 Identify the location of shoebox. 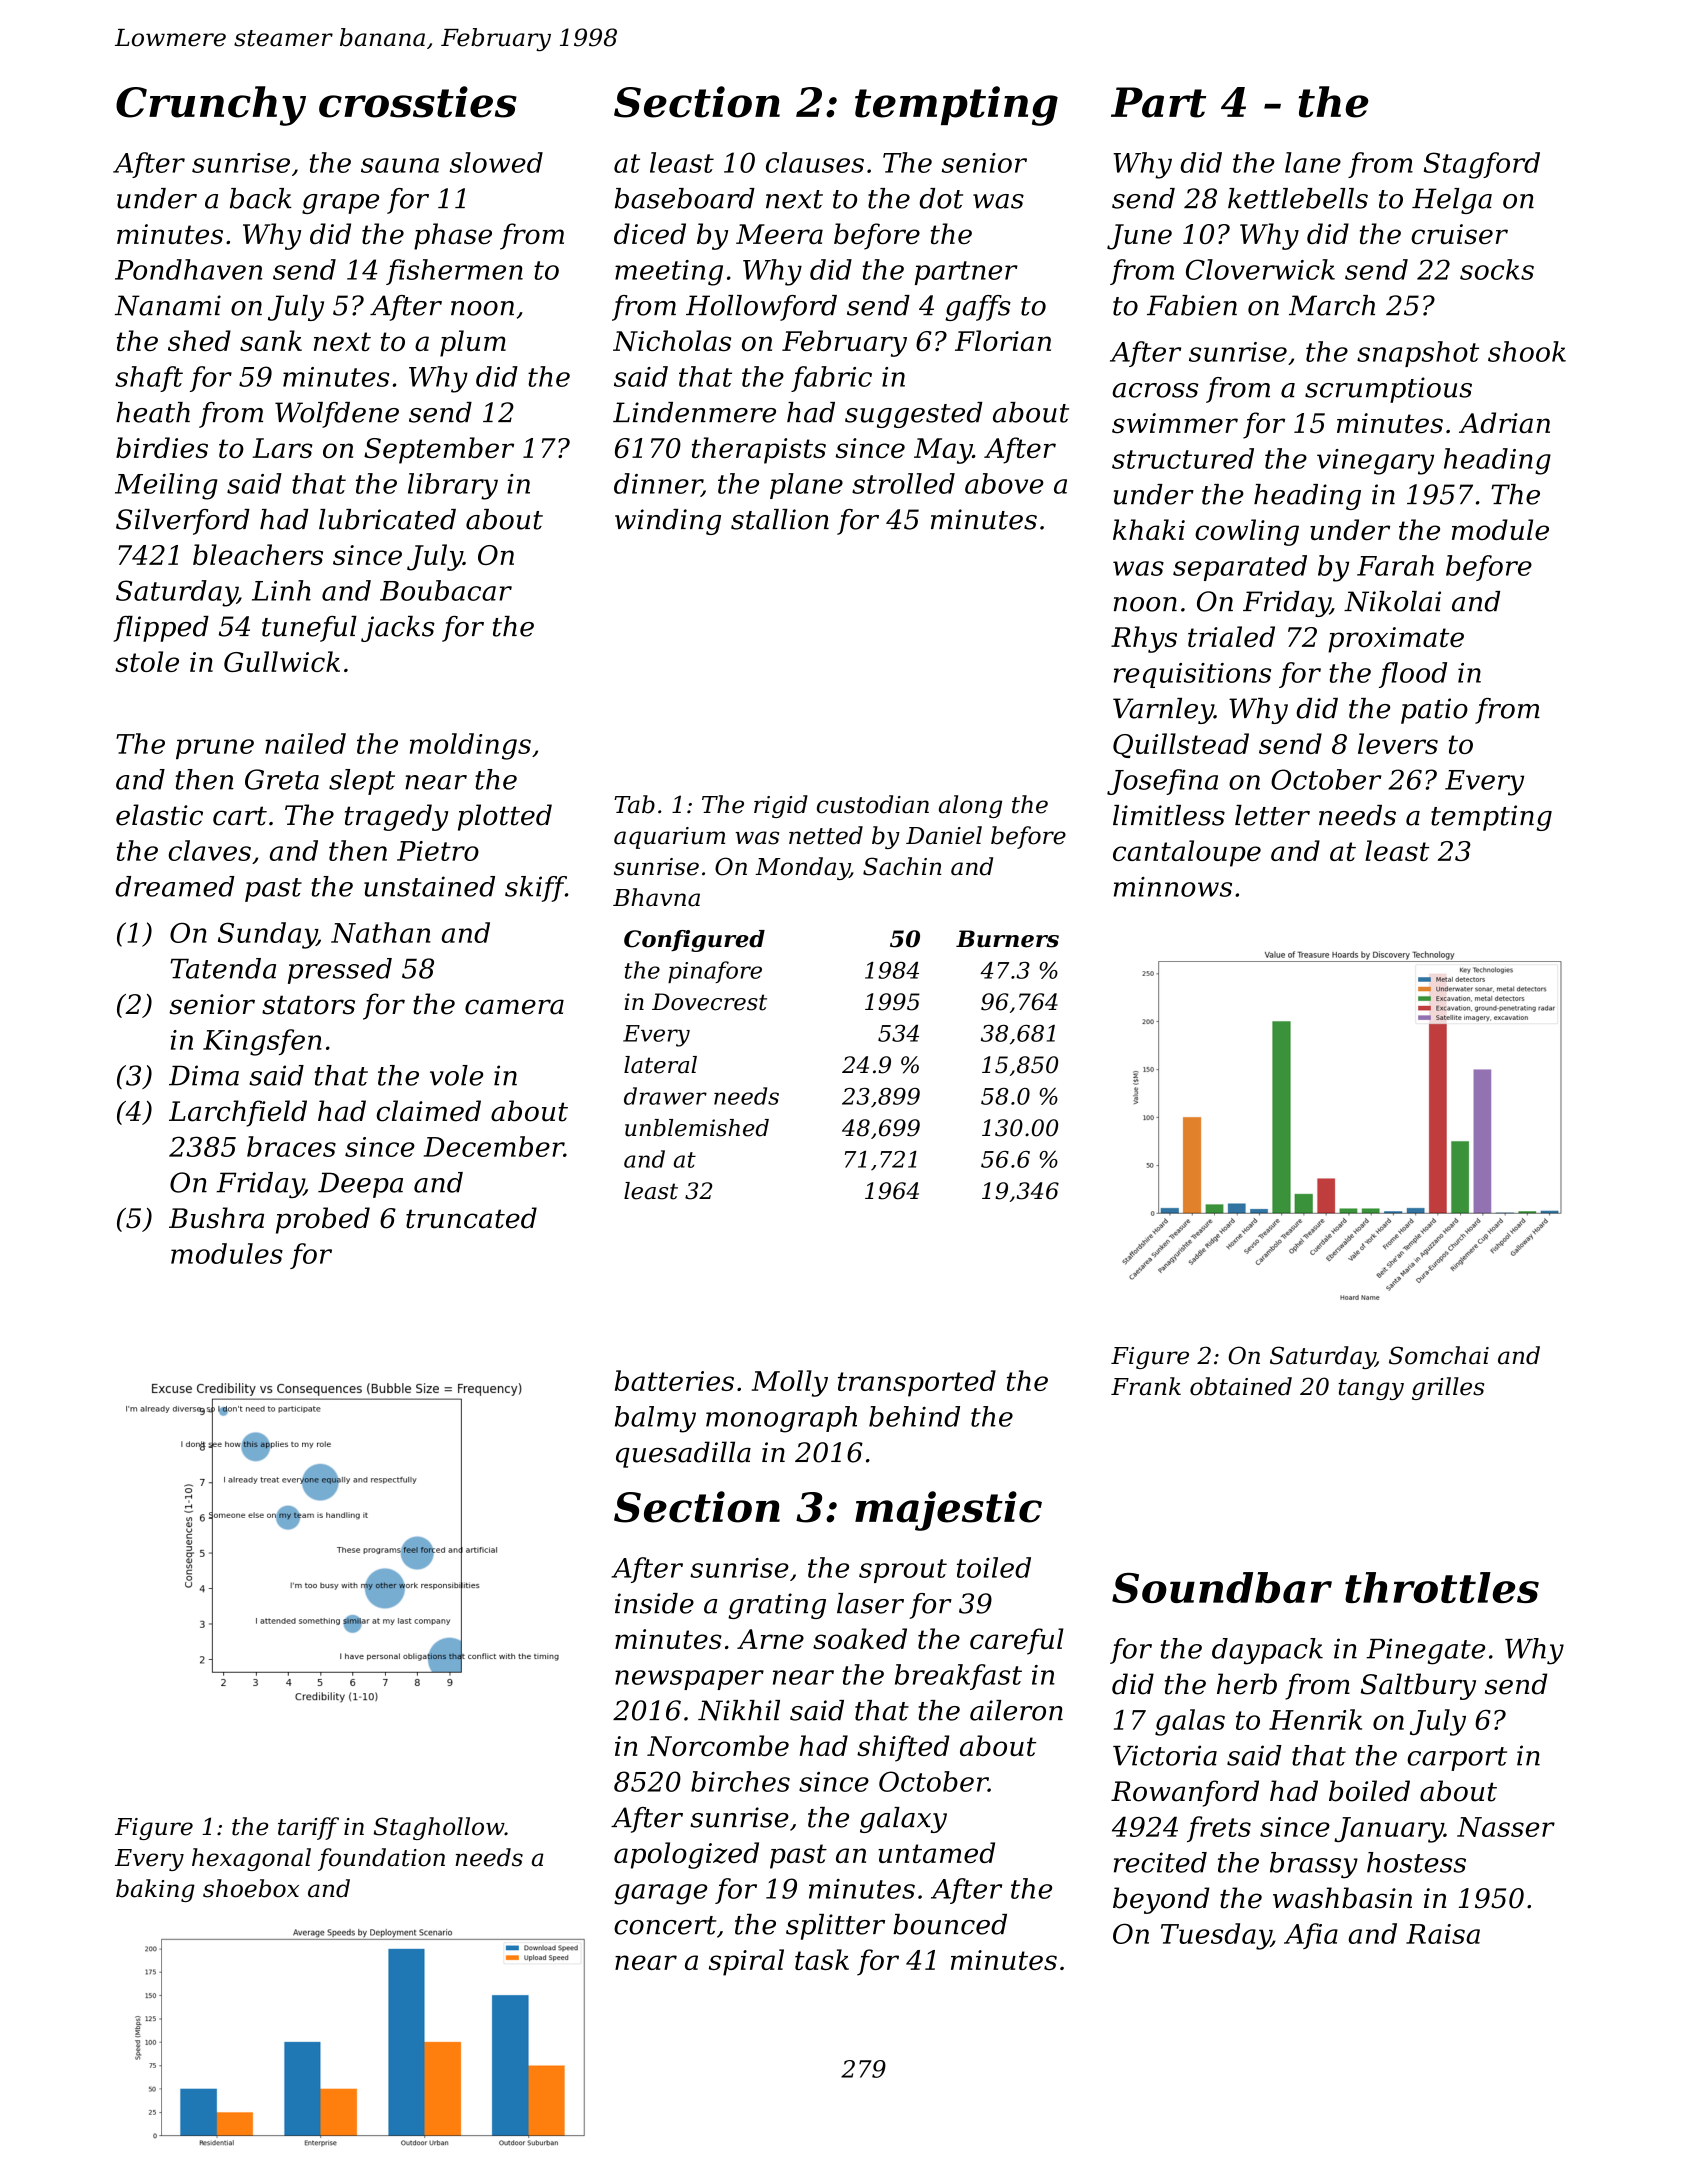
(251, 1888).
